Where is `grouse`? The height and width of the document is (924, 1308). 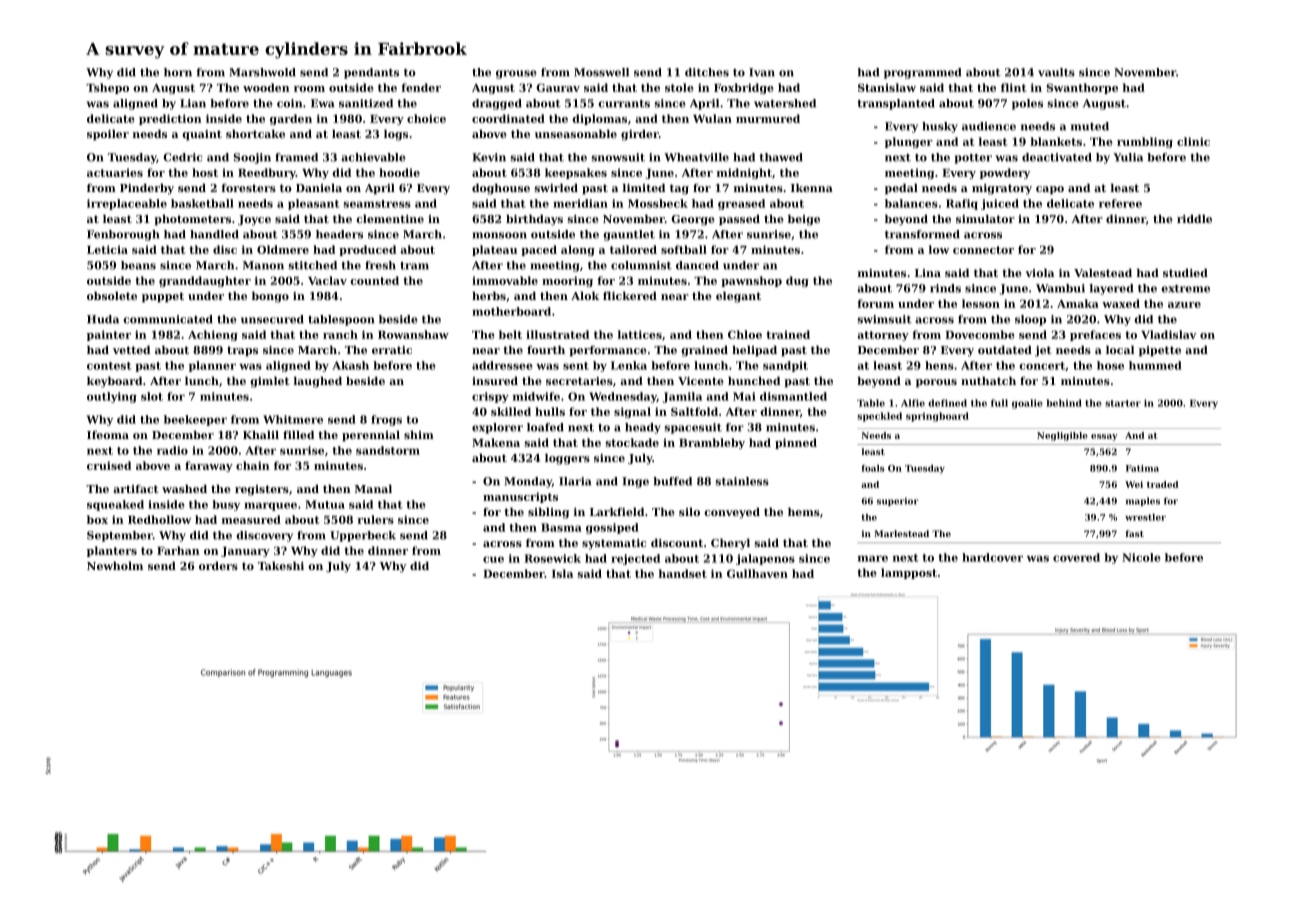 grouse is located at coordinates (516, 74).
